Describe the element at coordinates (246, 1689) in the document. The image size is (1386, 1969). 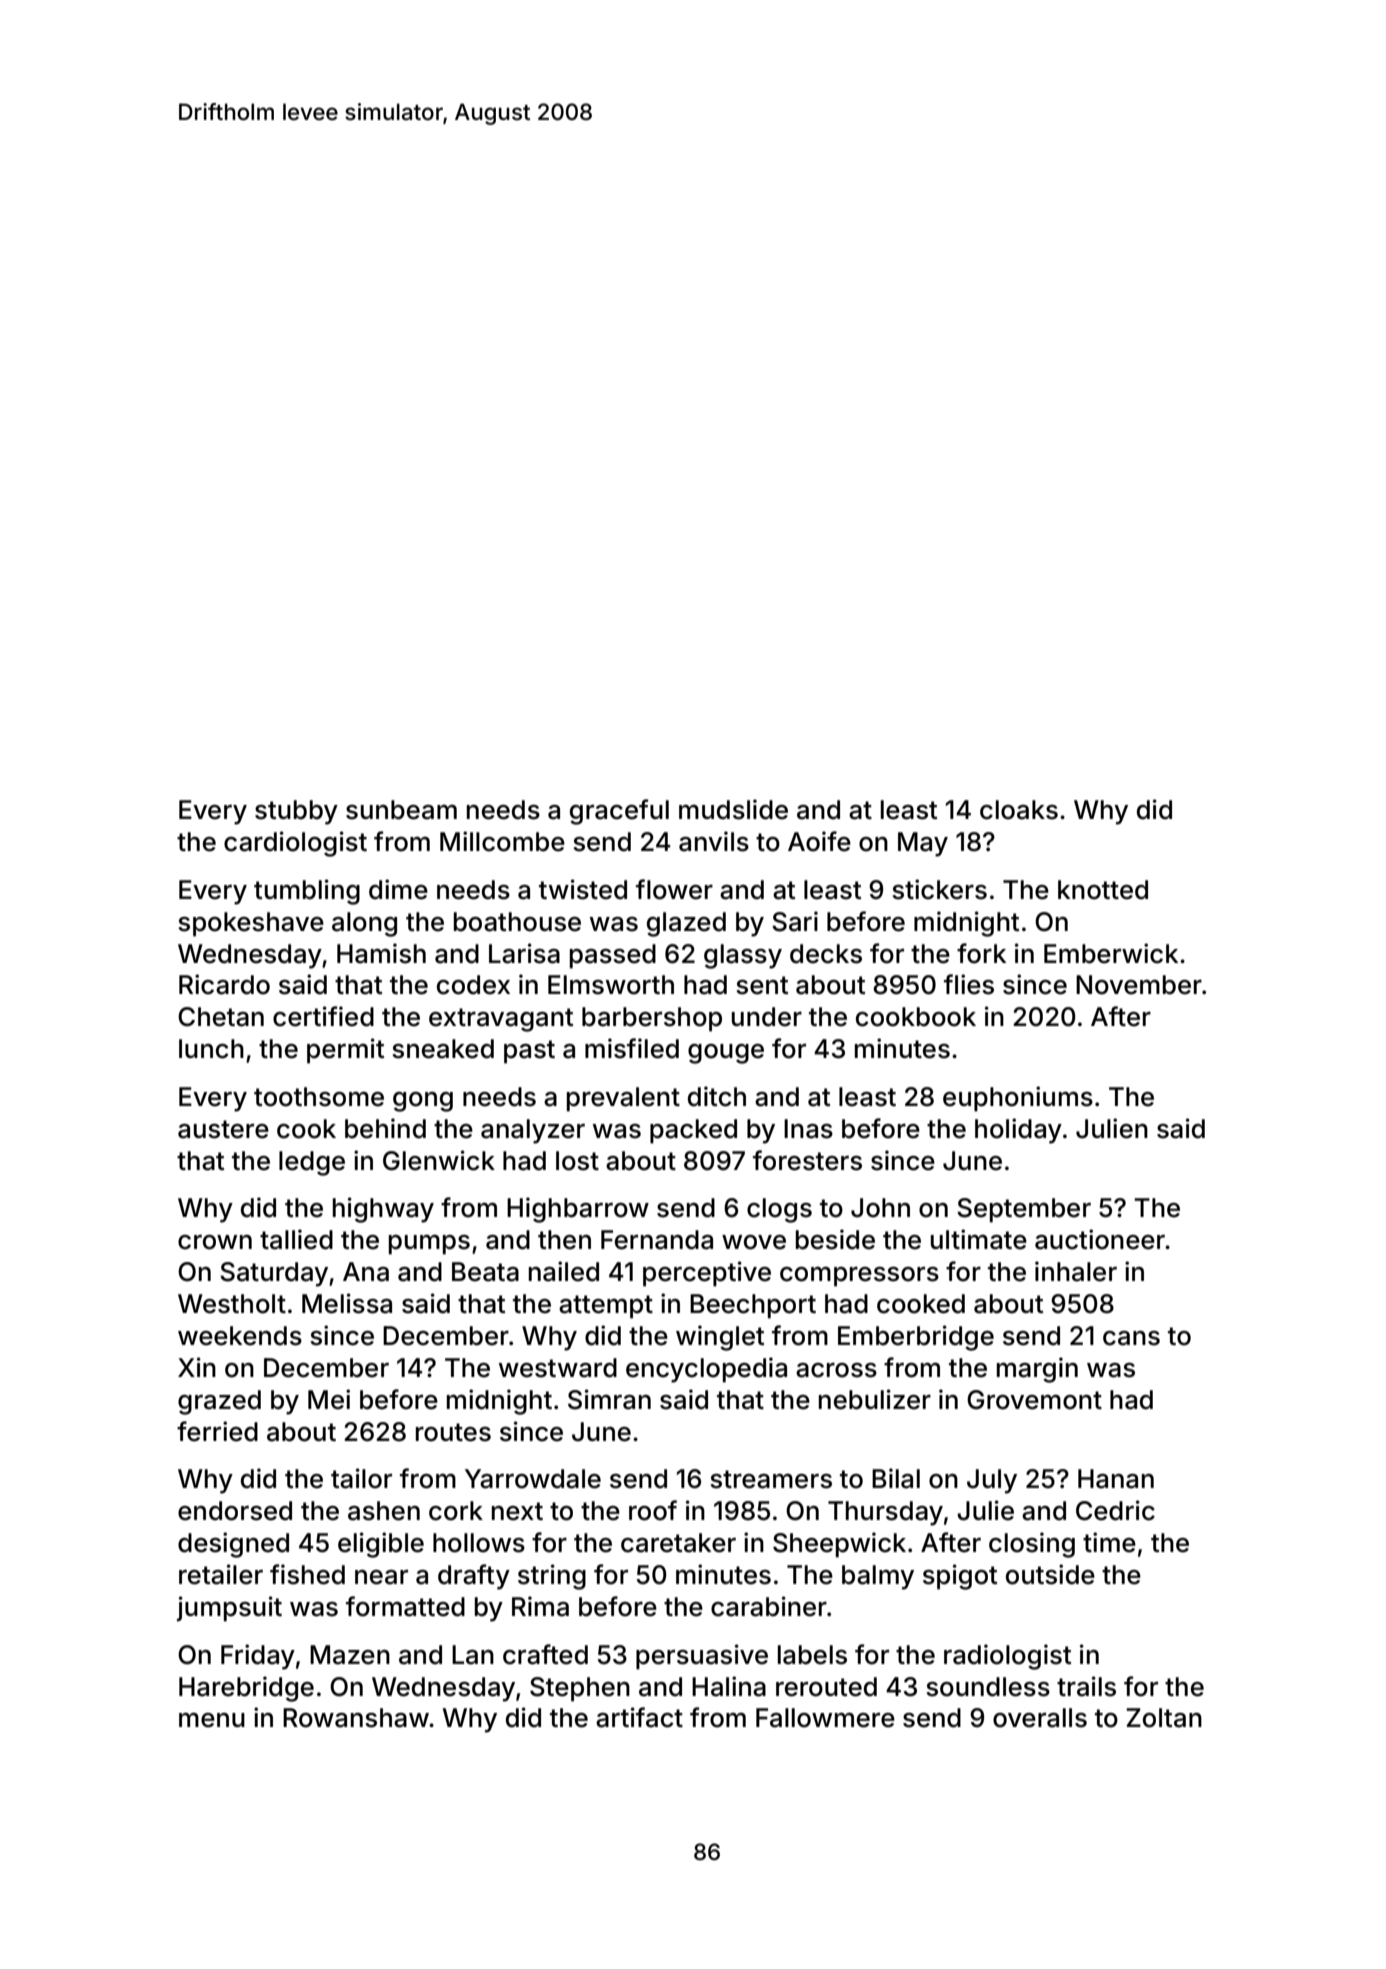
I see `Harebridge` at that location.
